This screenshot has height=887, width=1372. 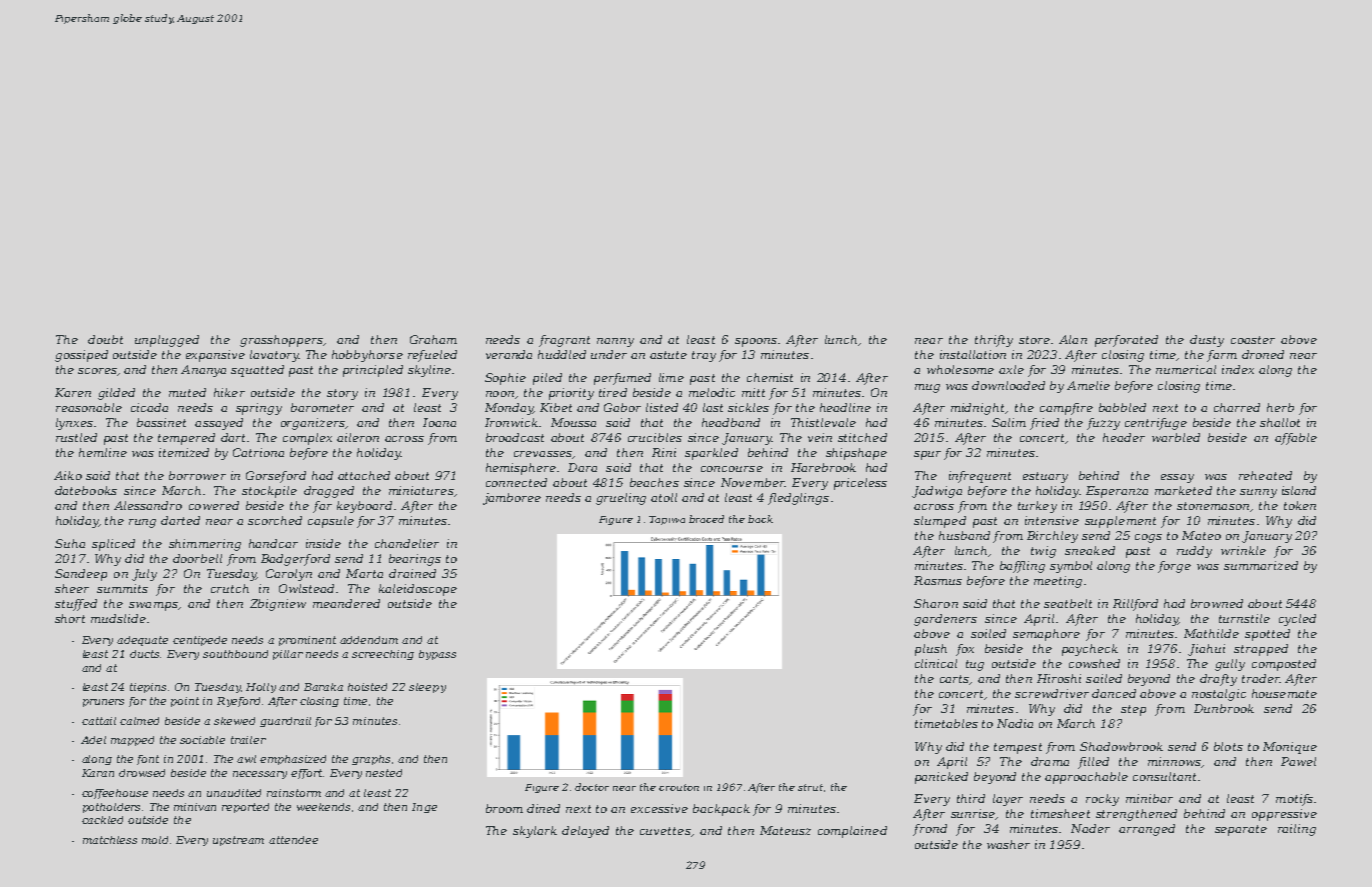 I want to click on cogs, so click(x=1148, y=538).
